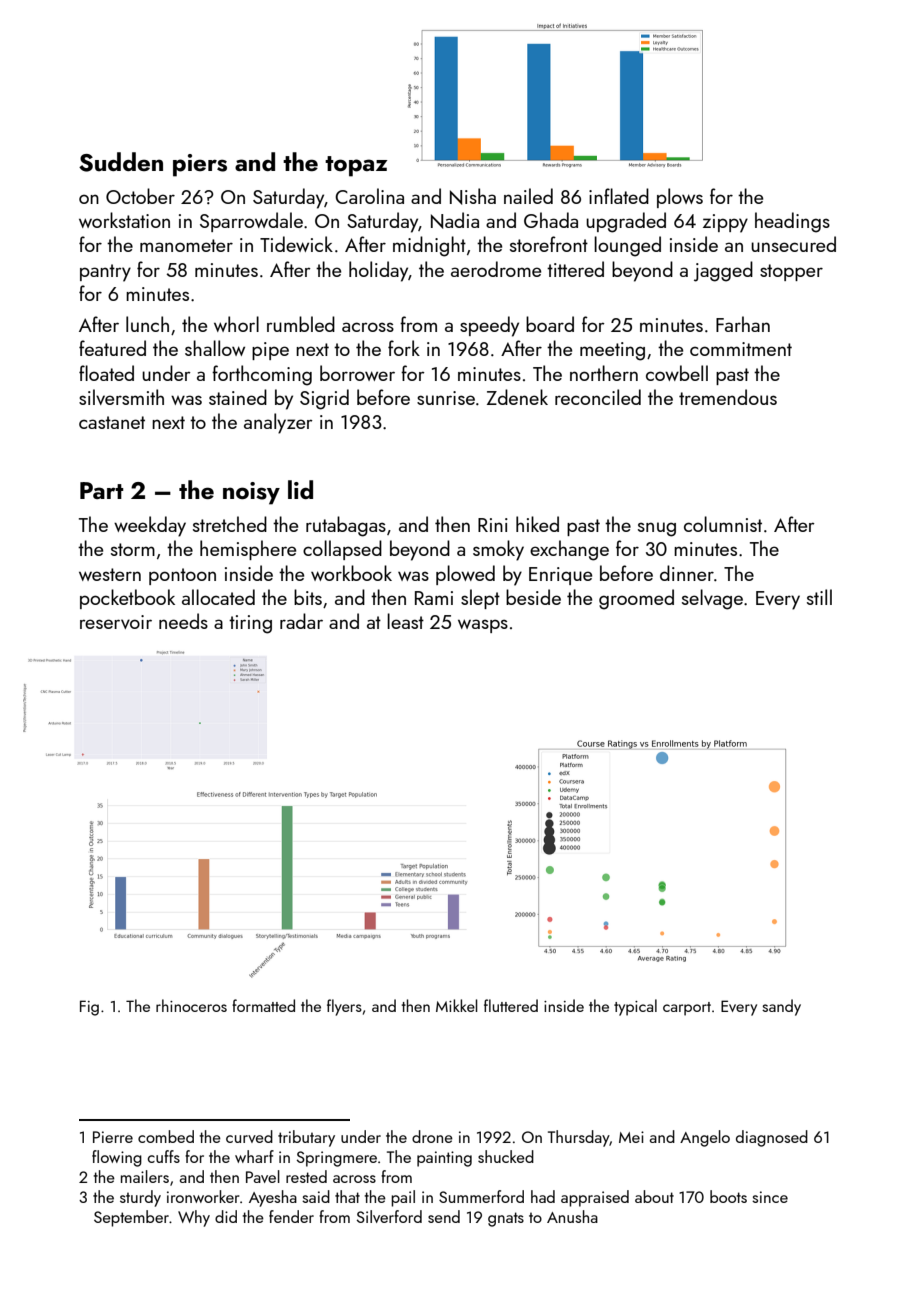 The height and width of the screenshot is (1311, 924). Describe the element at coordinates (725, 223) in the screenshot. I see `zippy` at that location.
